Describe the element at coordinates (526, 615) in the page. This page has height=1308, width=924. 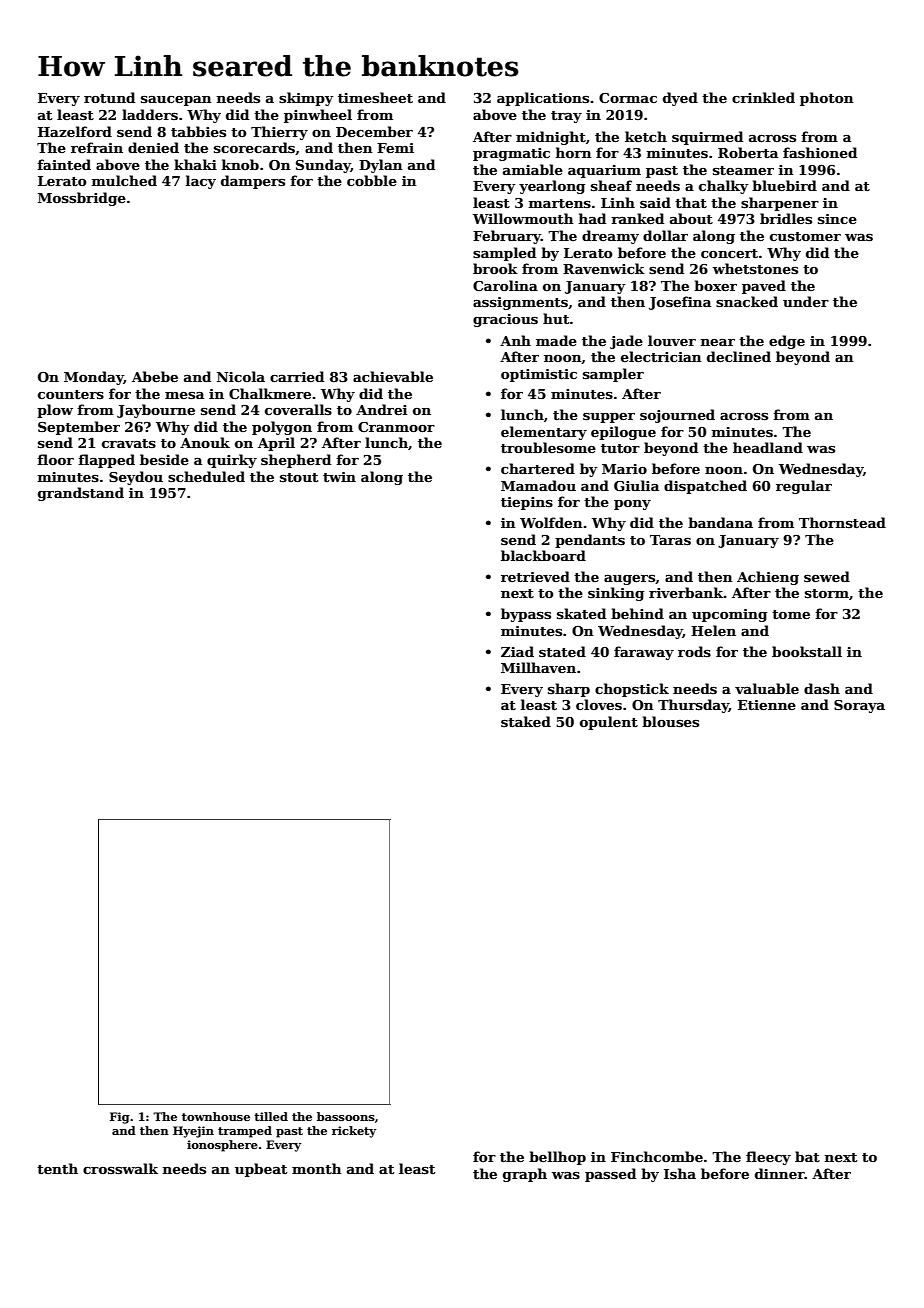
I see `bypass` at that location.
